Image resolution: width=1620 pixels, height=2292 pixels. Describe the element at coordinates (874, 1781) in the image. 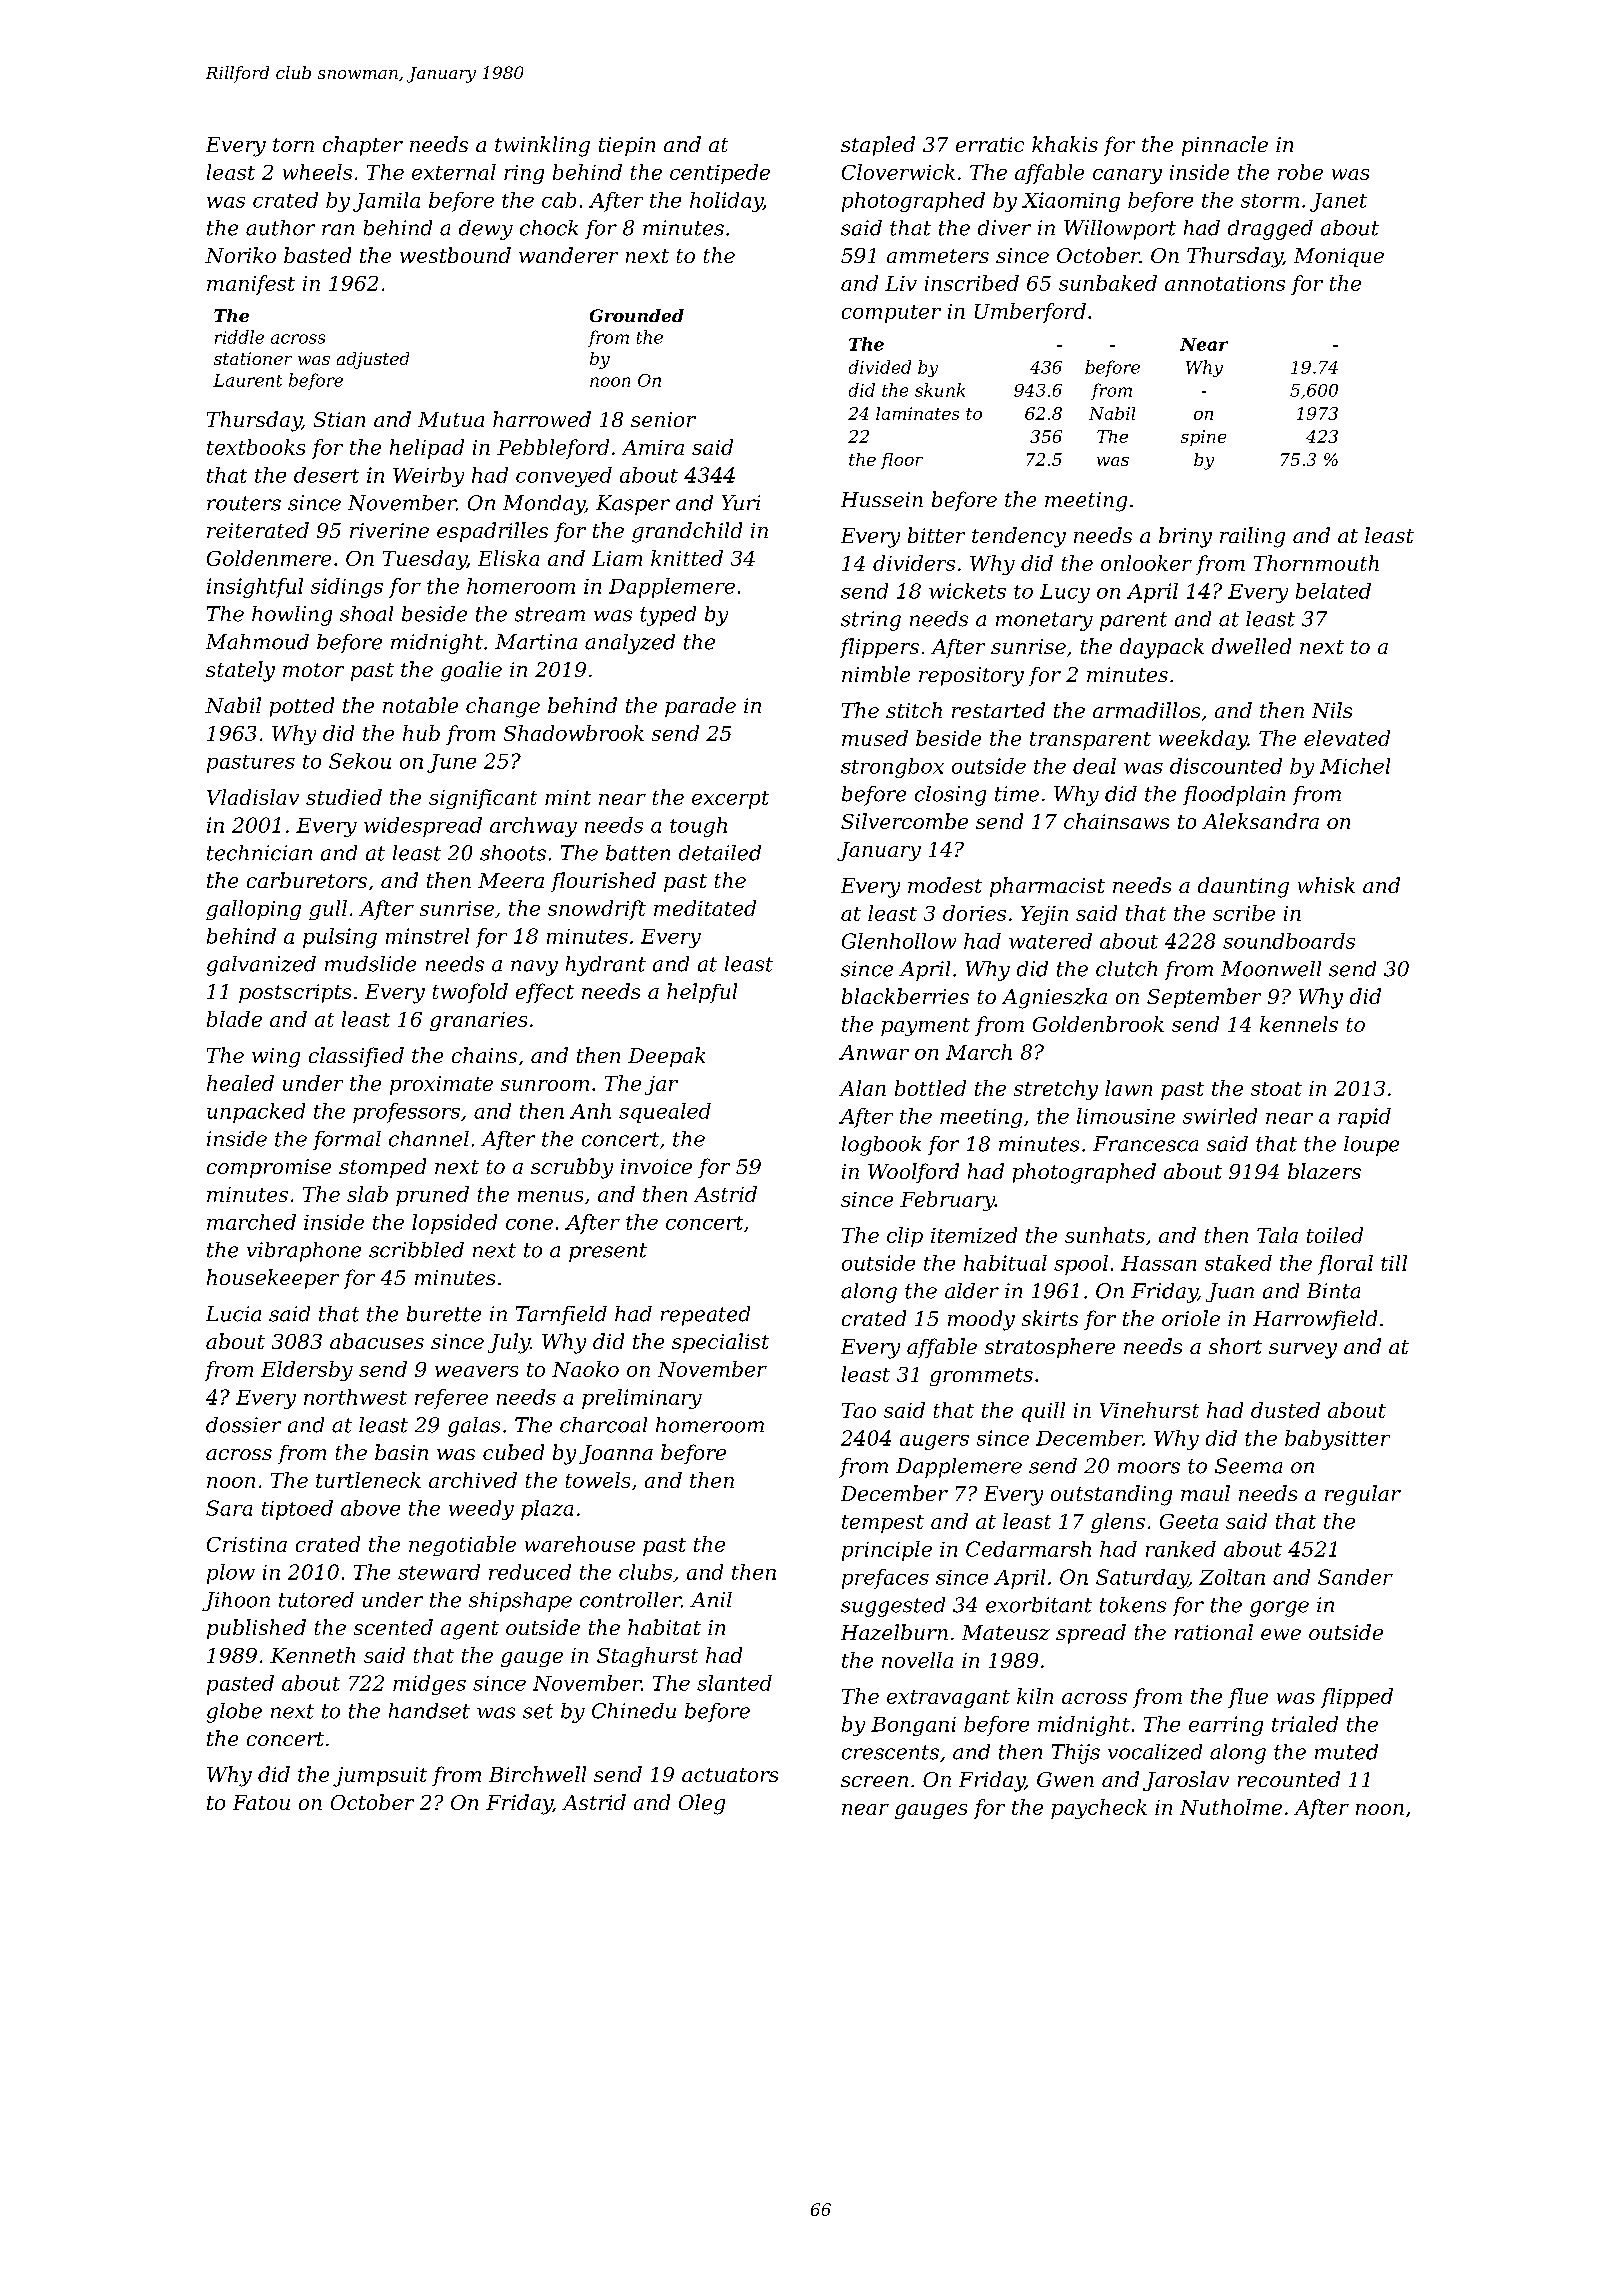

I see `screen` at that location.
